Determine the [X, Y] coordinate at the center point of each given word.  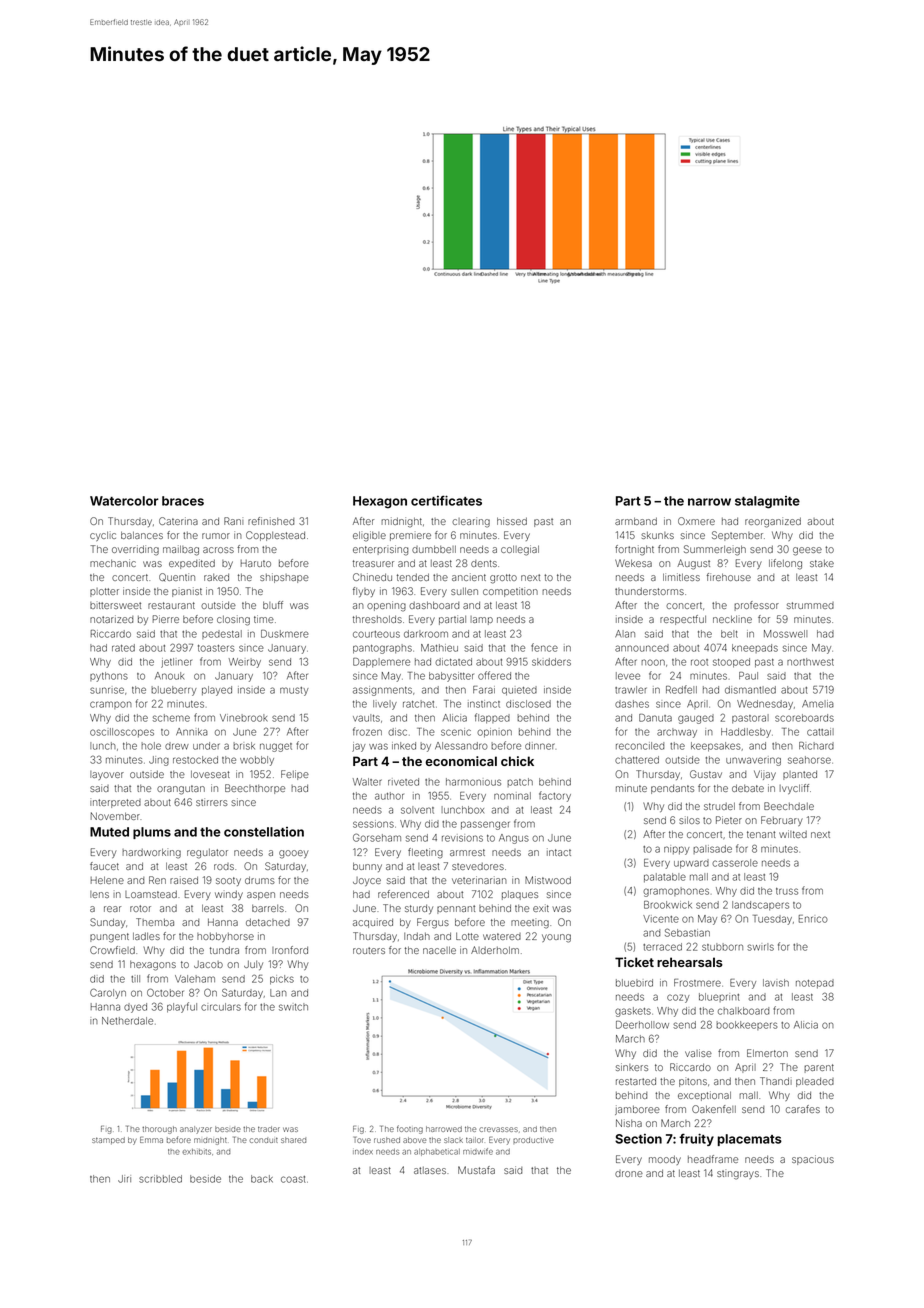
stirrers [212, 802]
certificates [446, 500]
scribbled [160, 1179]
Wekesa [633, 563]
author [389, 796]
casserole [735, 863]
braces [183, 501]
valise [698, 1053]
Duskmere [285, 634]
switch [293, 1007]
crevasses [498, 1129]
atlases [430, 1170]
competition [510, 592]
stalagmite [767, 502]
